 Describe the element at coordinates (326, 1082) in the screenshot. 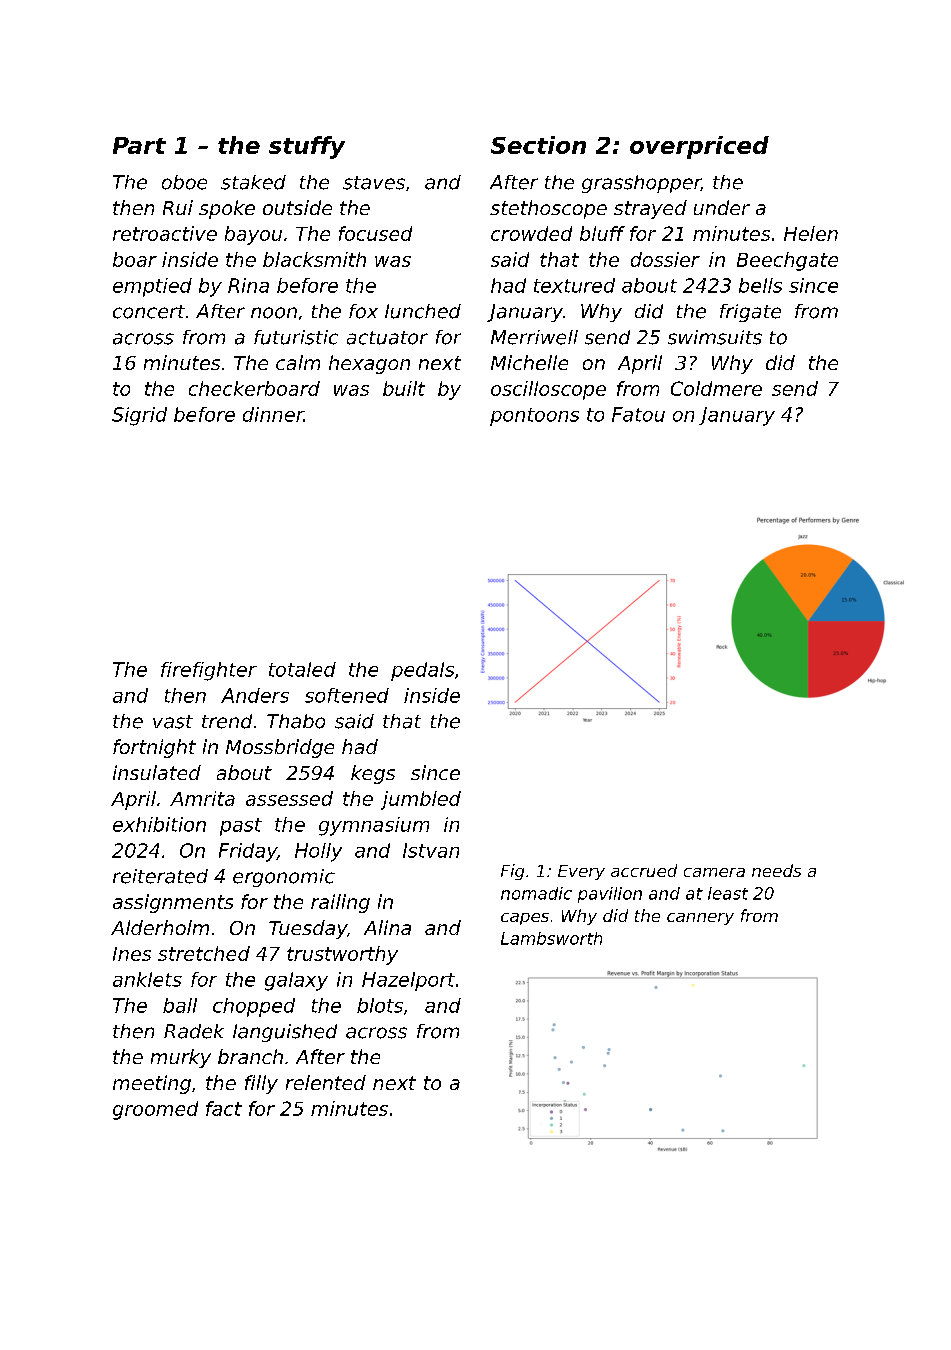

I see `relented` at that location.
